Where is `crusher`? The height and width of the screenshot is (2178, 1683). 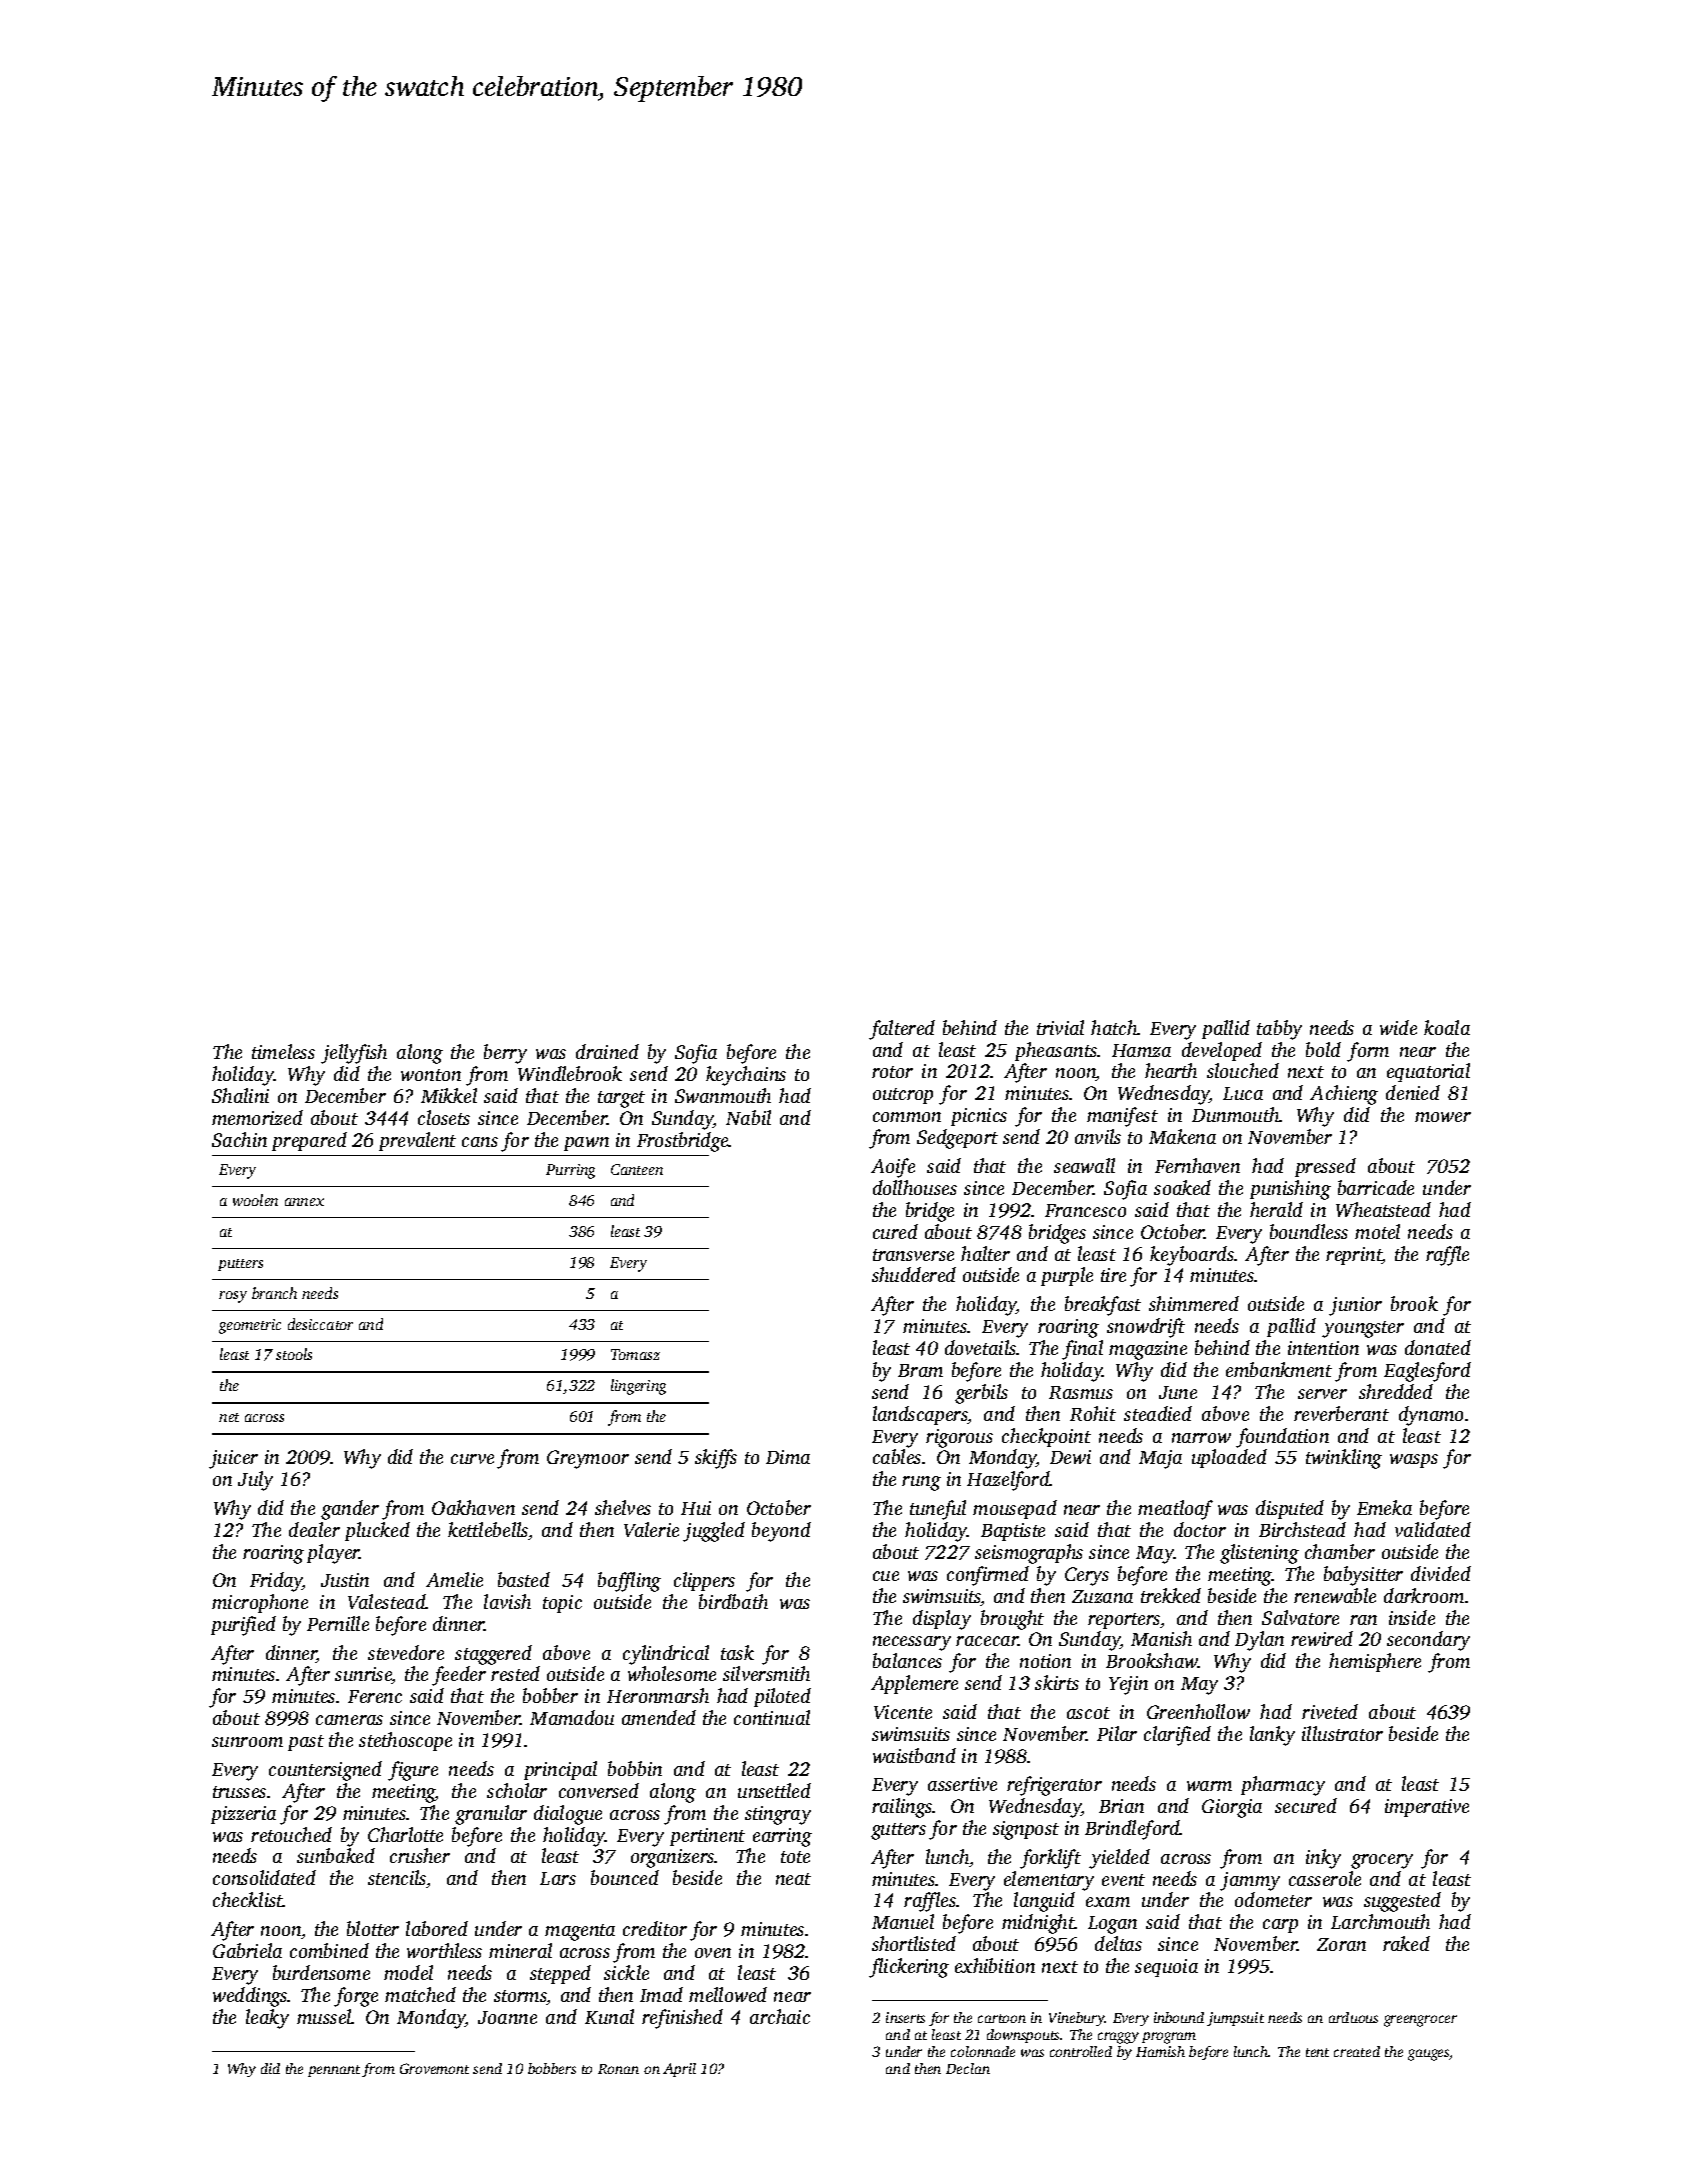 crusher is located at coordinates (420, 1855).
